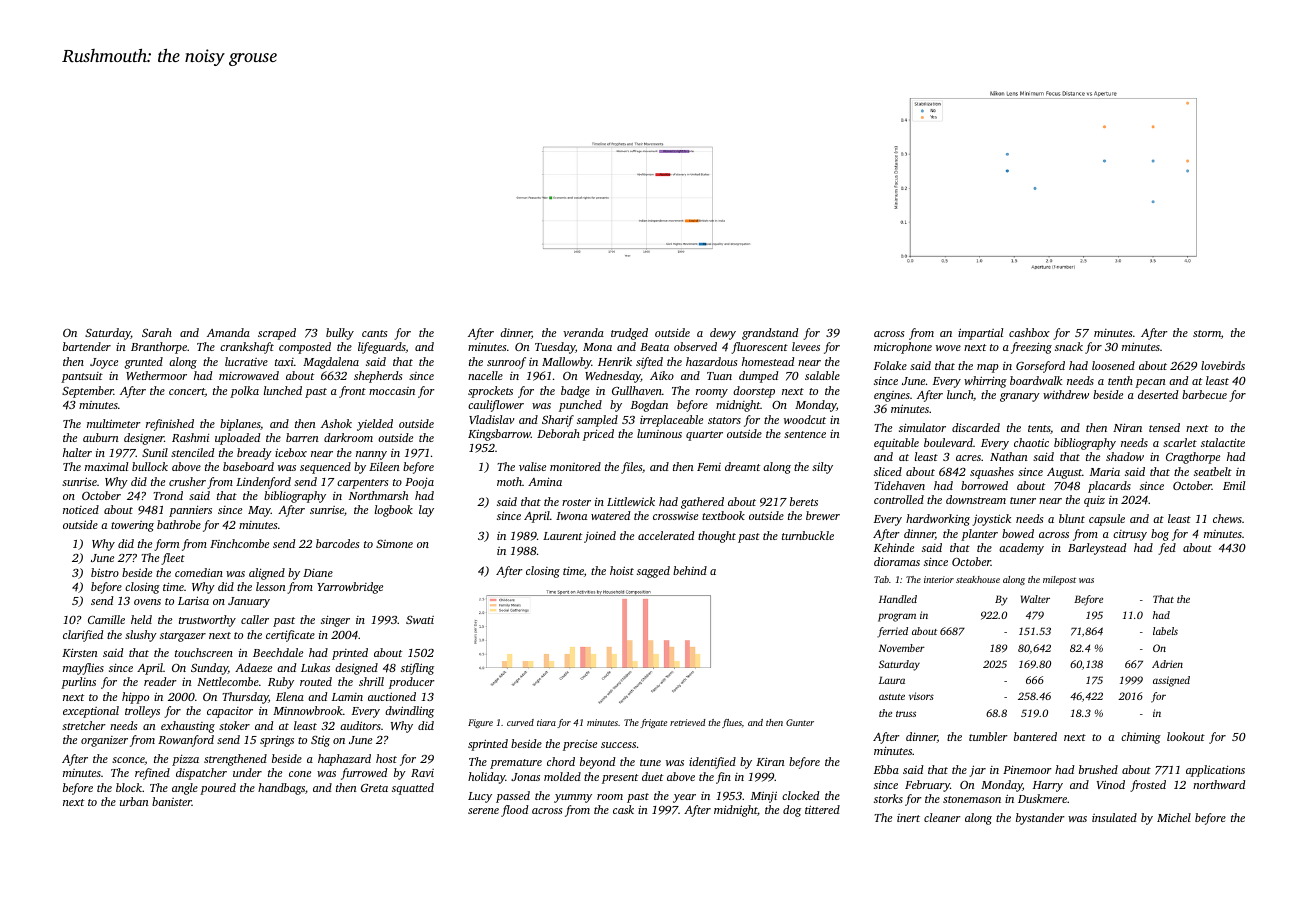 This image has width=1308, height=924. Describe the element at coordinates (1127, 427) in the image. I see `Niran` at that location.
